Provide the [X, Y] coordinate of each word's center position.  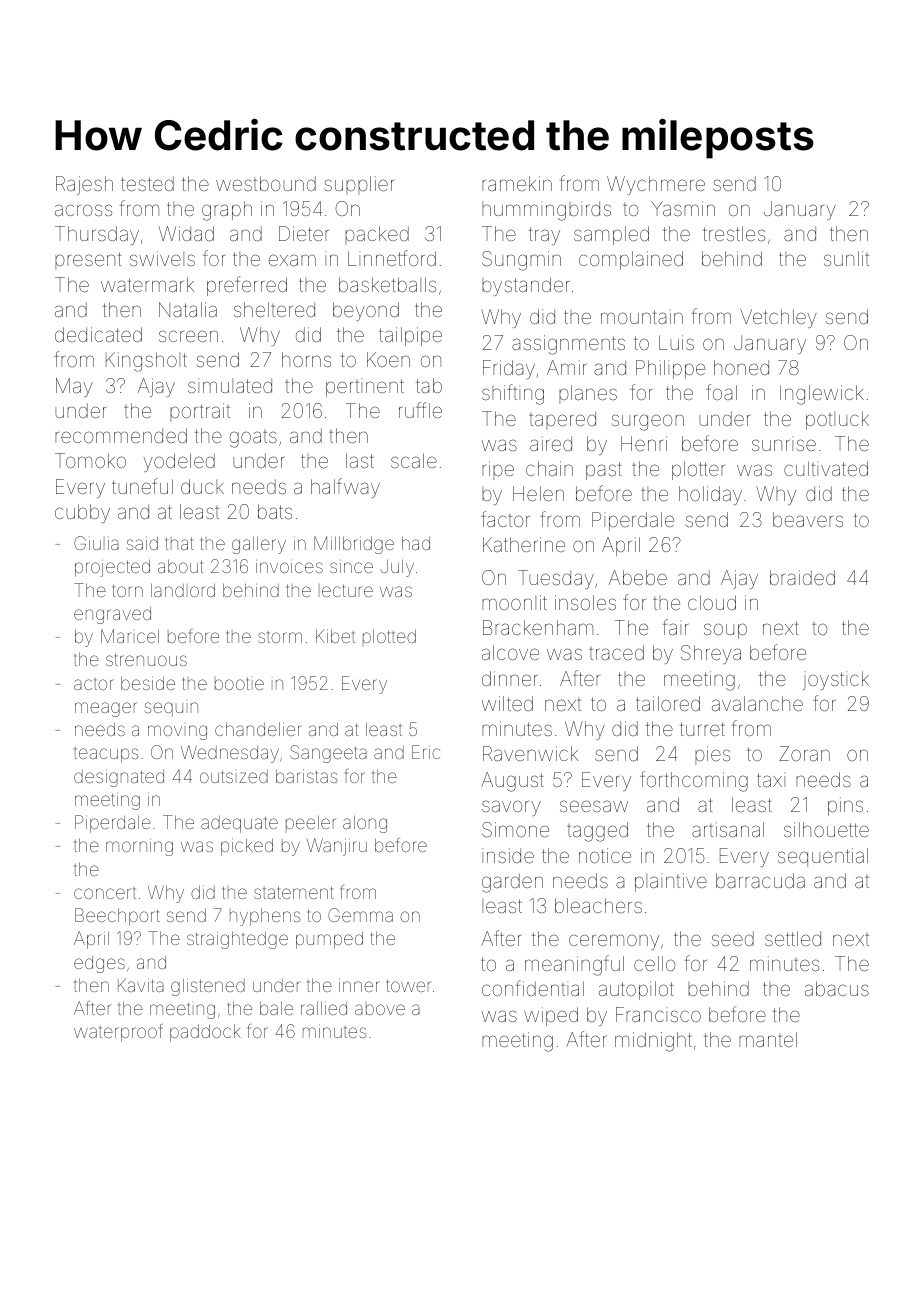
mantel [768, 1039]
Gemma [360, 915]
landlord [183, 590]
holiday [710, 495]
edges [99, 964]
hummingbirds [546, 211]
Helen [538, 493]
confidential [533, 988]
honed [741, 367]
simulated [230, 385]
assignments [568, 345]
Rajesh [84, 185]
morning [139, 848]
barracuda [760, 880]
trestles [734, 233]
